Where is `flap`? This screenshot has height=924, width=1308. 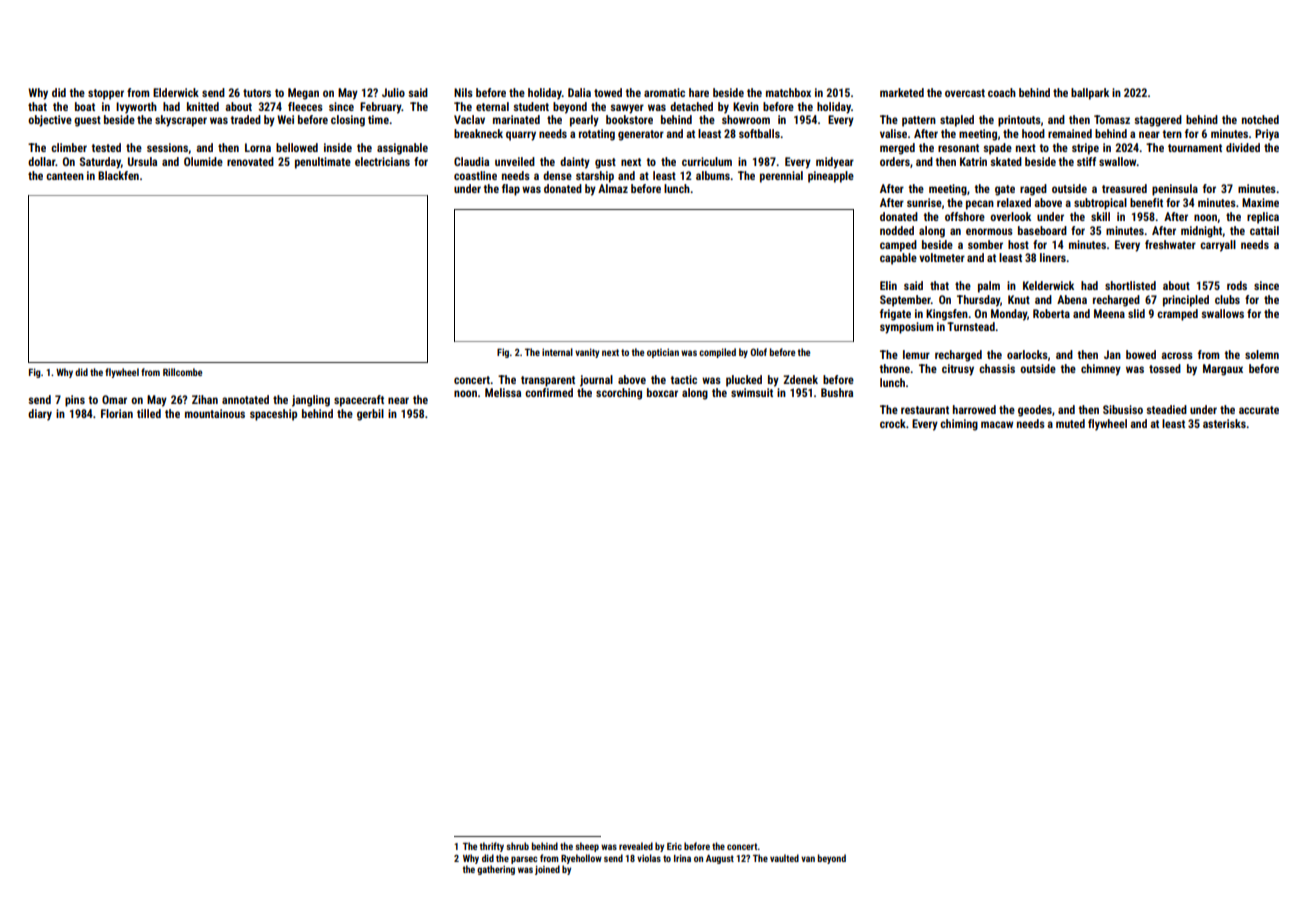 flap is located at coordinates (511, 190).
